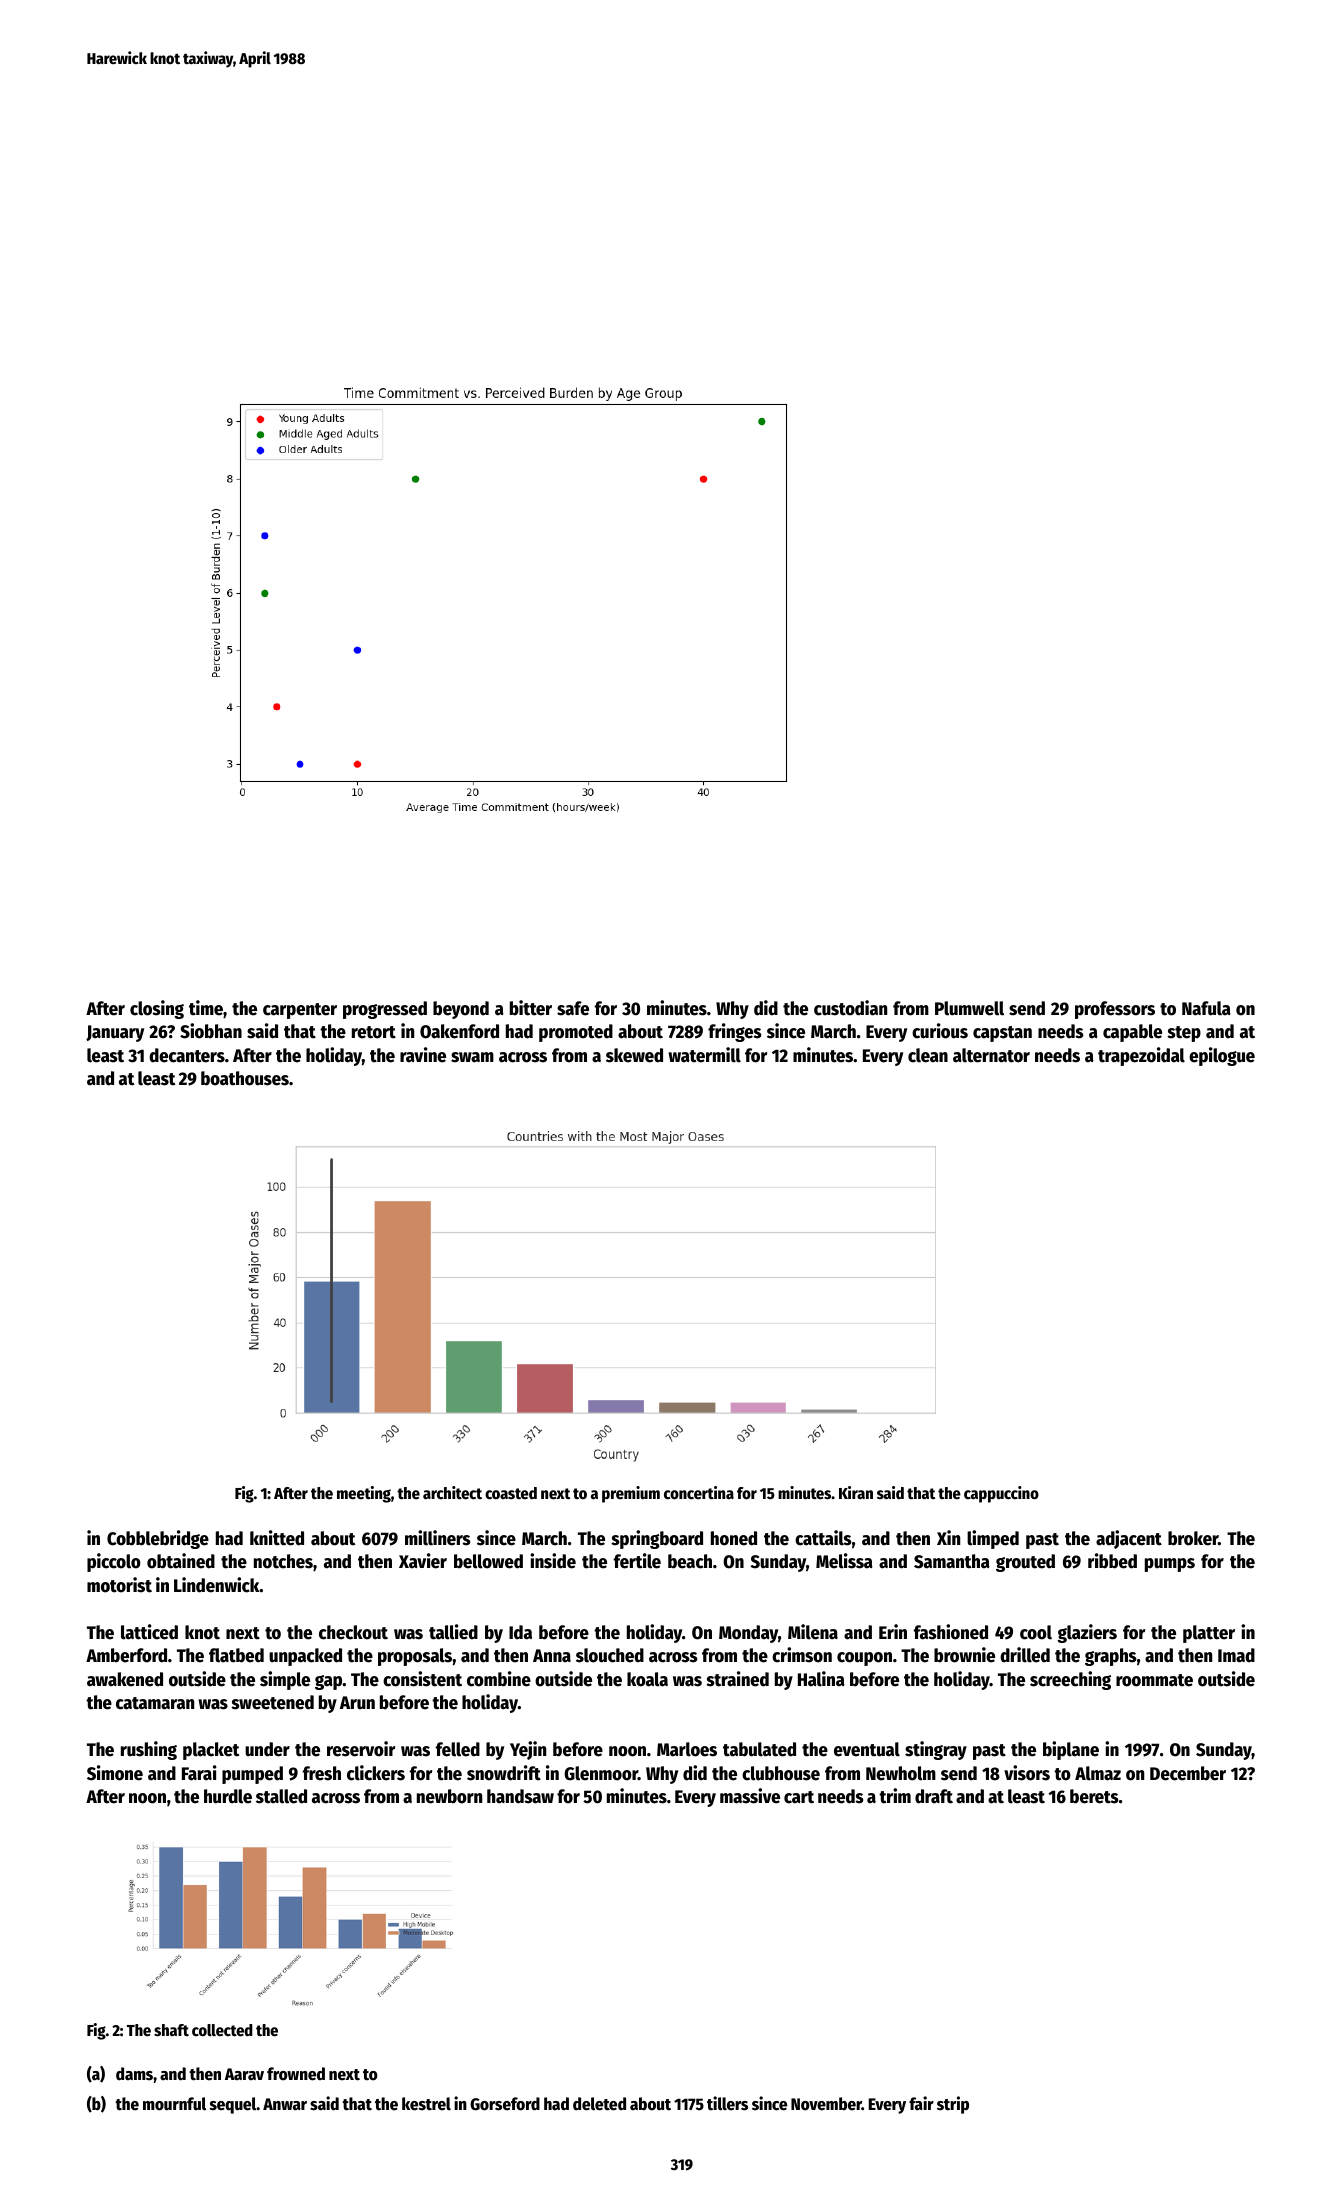 The image size is (1342, 2210). What do you see at coordinates (472, 1057) in the page?
I see `swam` at bounding box center [472, 1057].
